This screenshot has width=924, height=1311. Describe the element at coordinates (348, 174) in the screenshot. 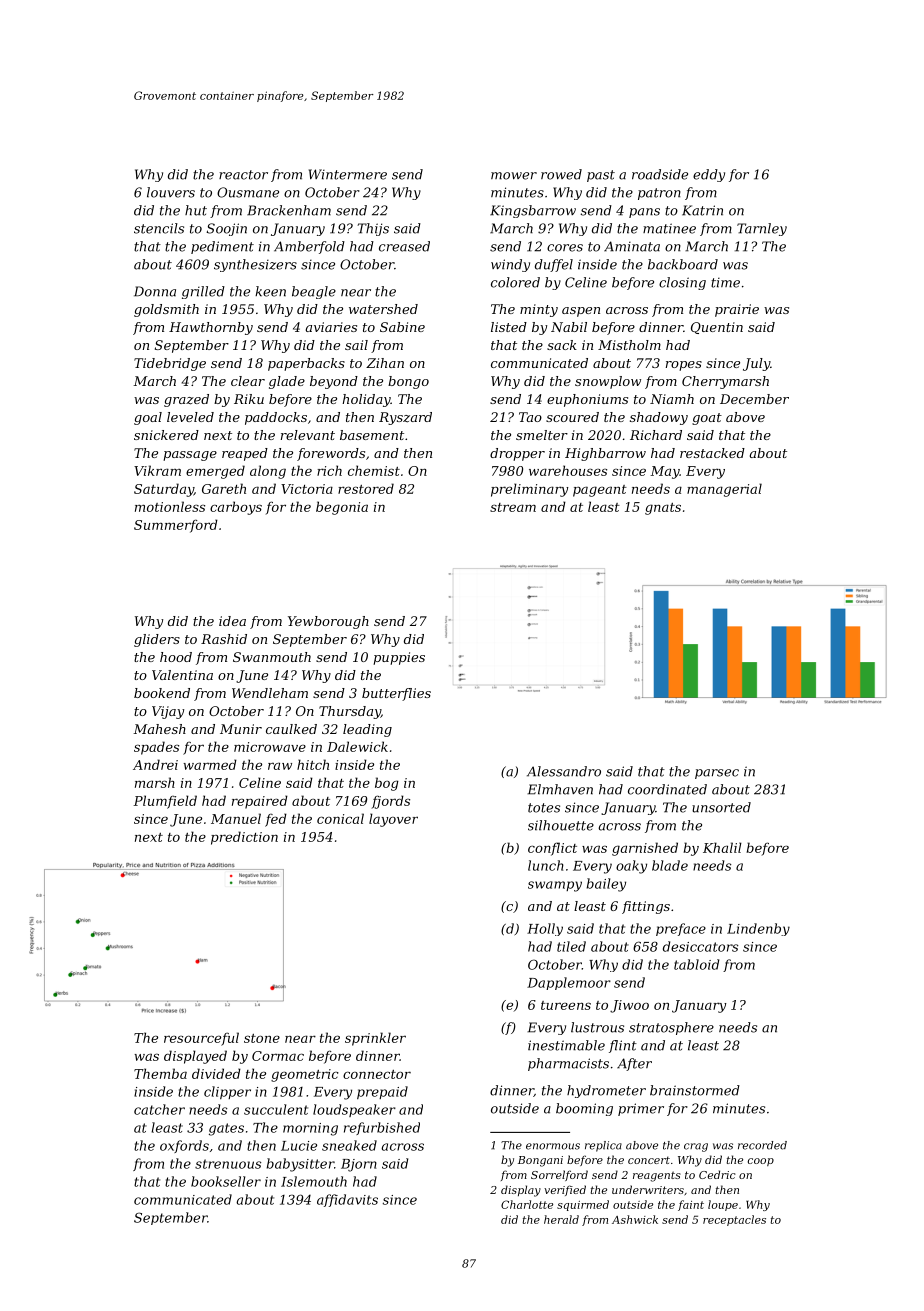

I see `Wintermere` at that location.
